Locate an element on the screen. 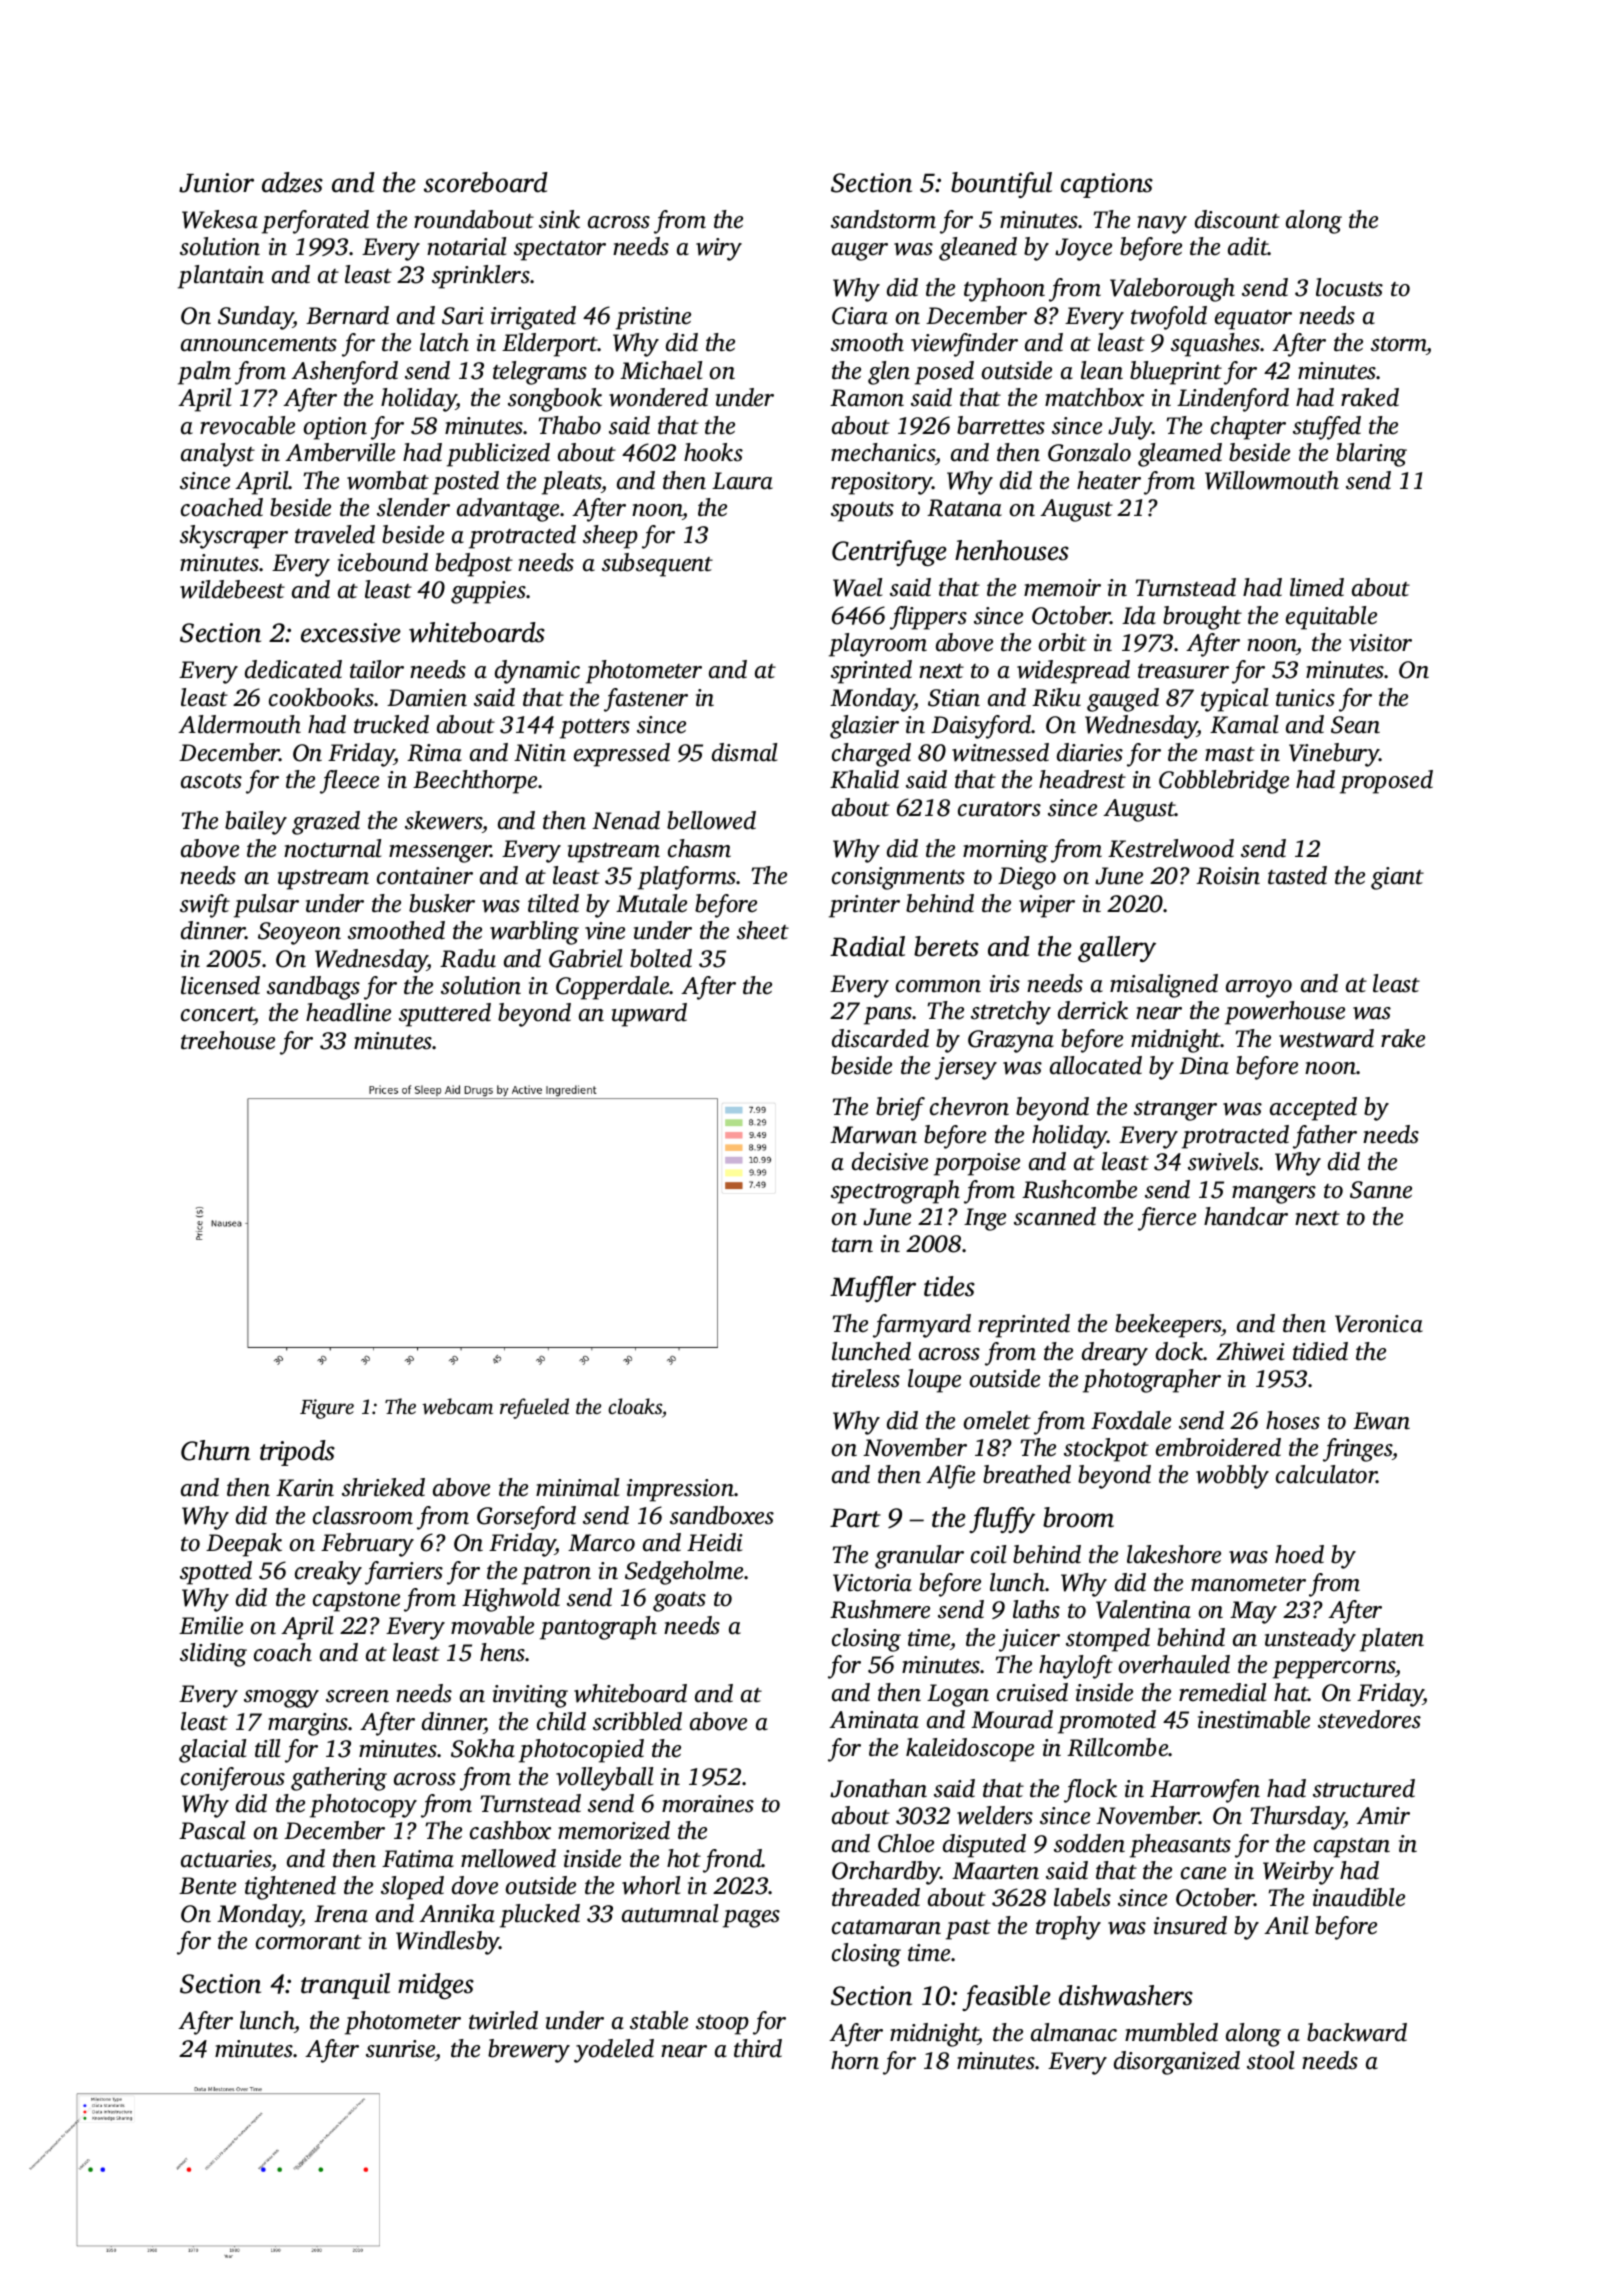  locusts is located at coordinates (1349, 287).
